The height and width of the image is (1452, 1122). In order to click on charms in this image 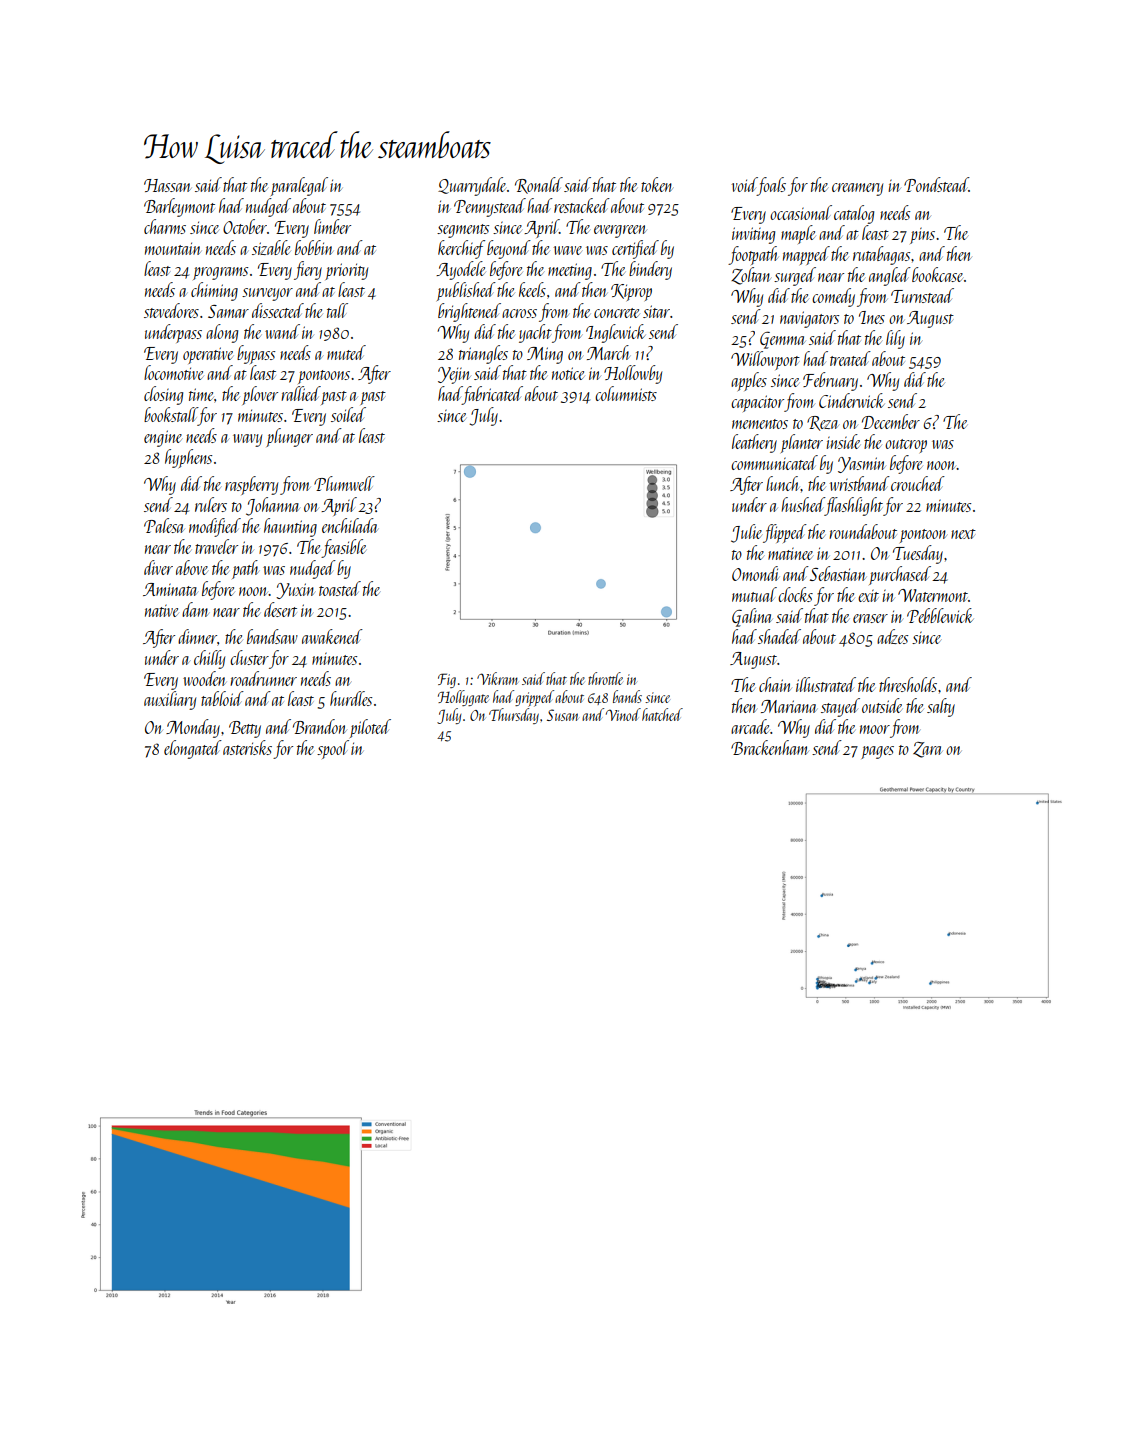, I will do `click(165, 226)`.
